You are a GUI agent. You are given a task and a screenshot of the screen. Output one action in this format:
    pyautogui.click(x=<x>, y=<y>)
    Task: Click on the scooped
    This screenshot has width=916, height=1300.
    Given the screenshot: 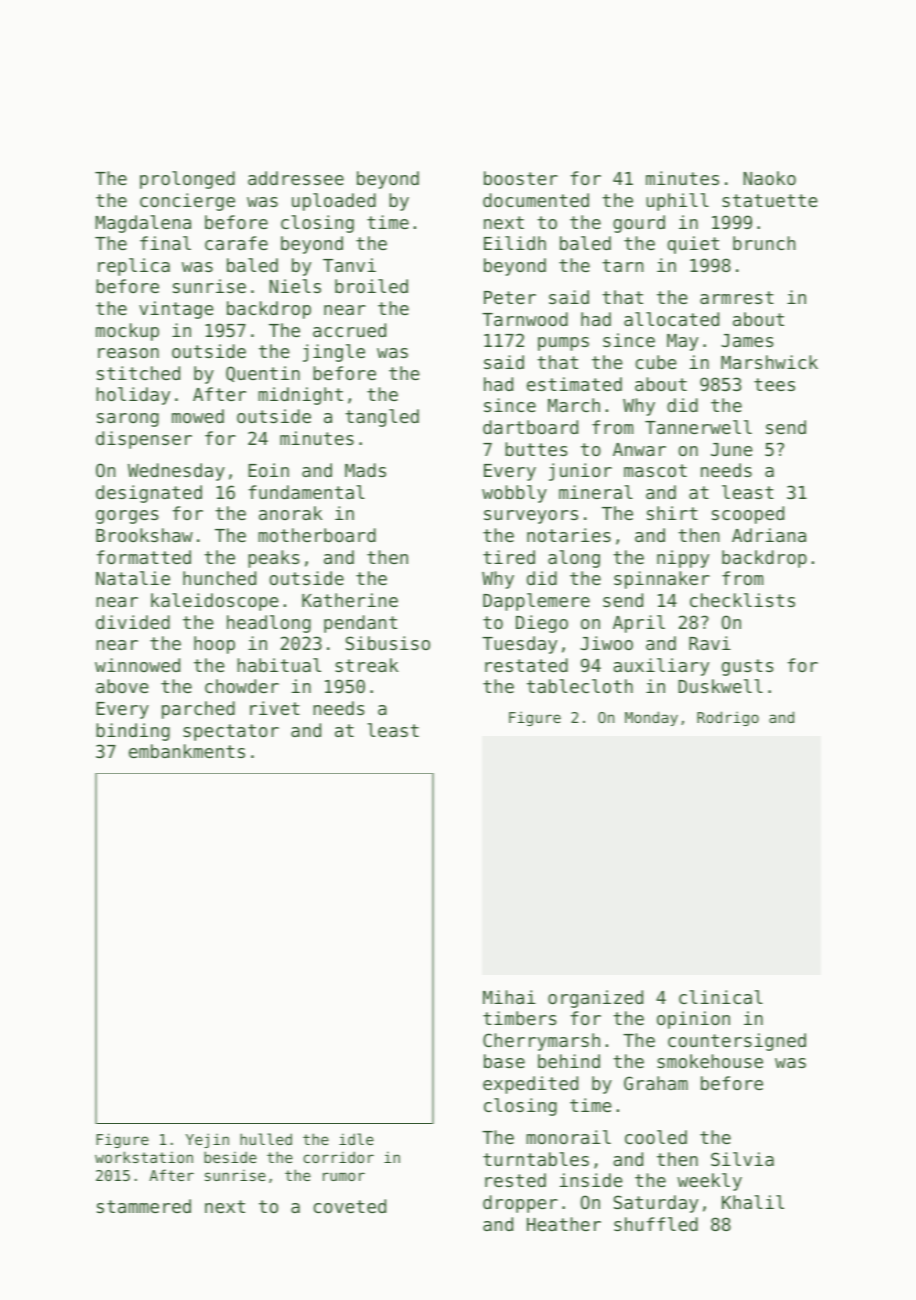 What is the action you would take?
    pyautogui.click(x=748, y=515)
